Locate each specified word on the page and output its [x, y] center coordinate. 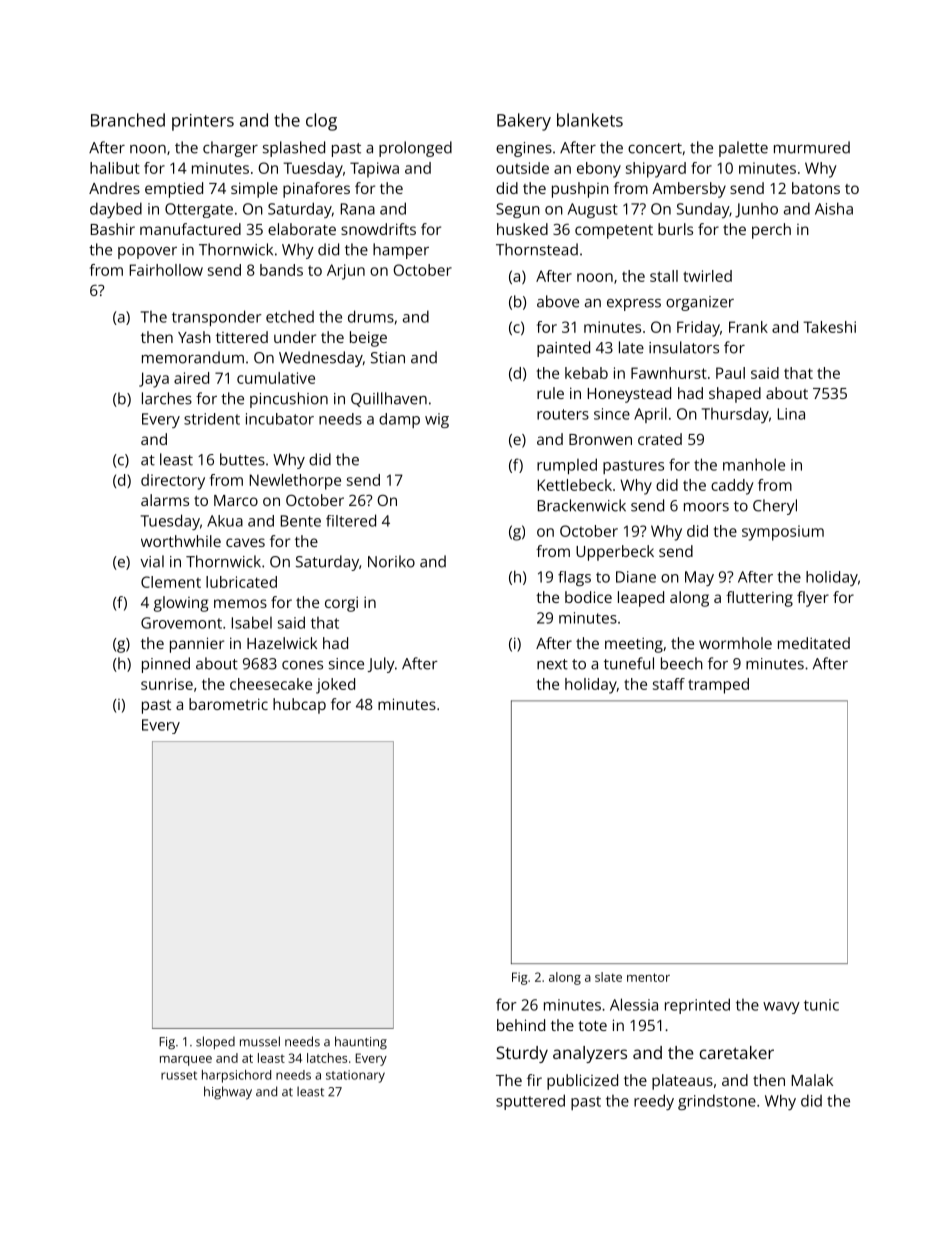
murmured [812, 147]
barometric [228, 704]
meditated [814, 643]
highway [228, 1093]
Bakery [524, 122]
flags [574, 578]
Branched [128, 120]
